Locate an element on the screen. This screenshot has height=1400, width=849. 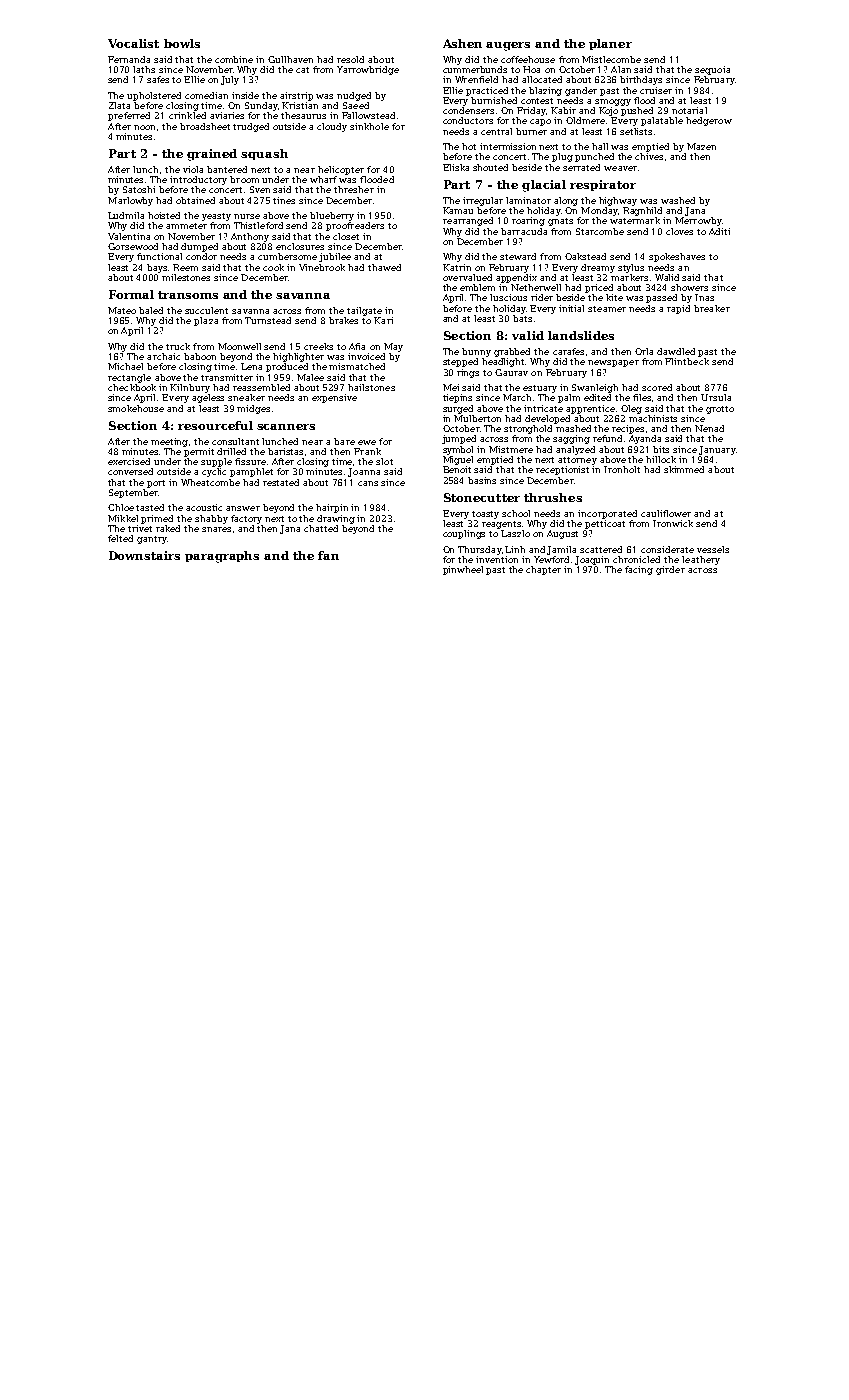
acoustic is located at coordinates (204, 507).
